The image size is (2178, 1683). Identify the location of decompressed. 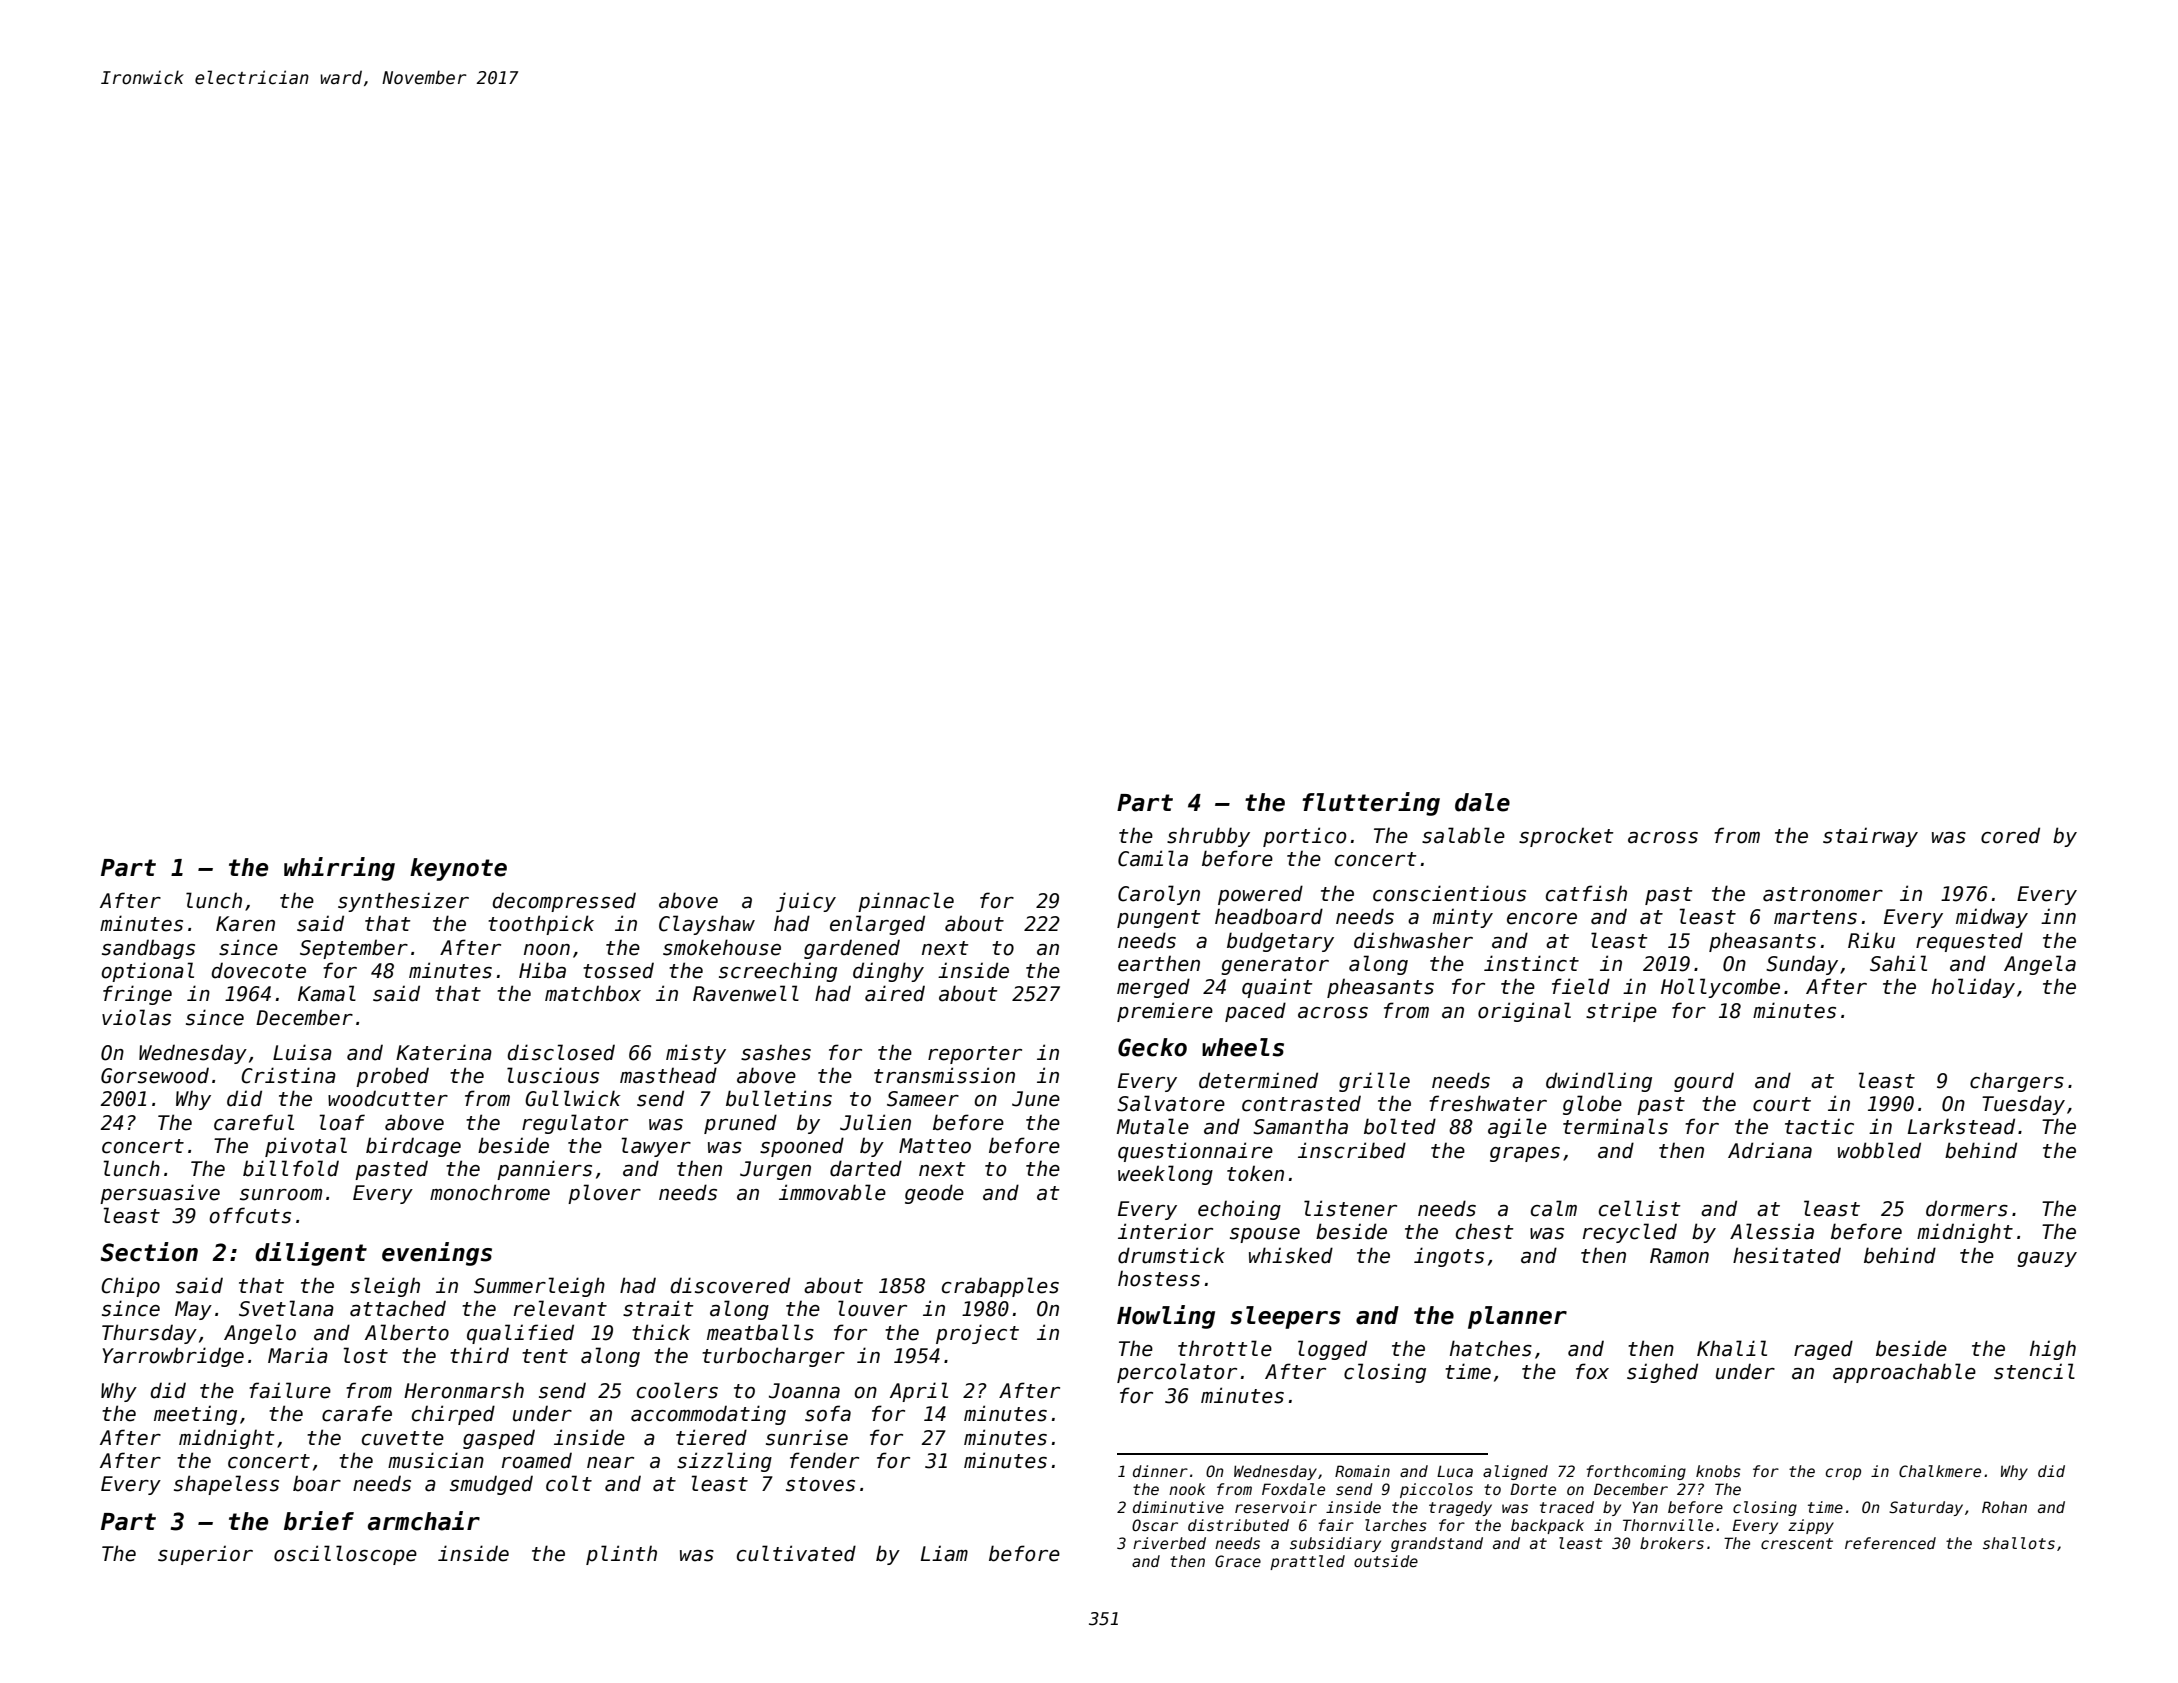
(564, 902).
